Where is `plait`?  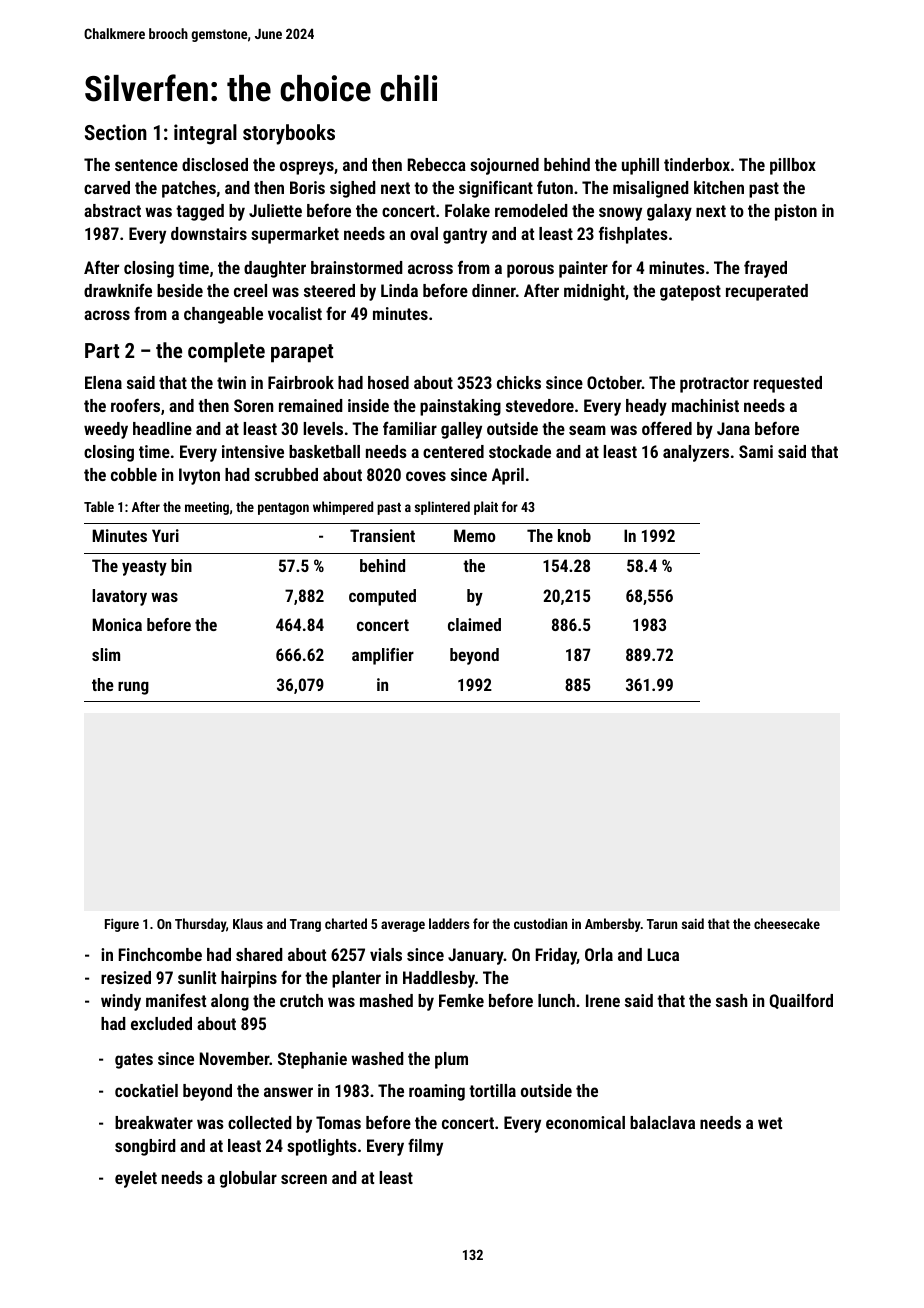
plait is located at coordinates (486, 508).
